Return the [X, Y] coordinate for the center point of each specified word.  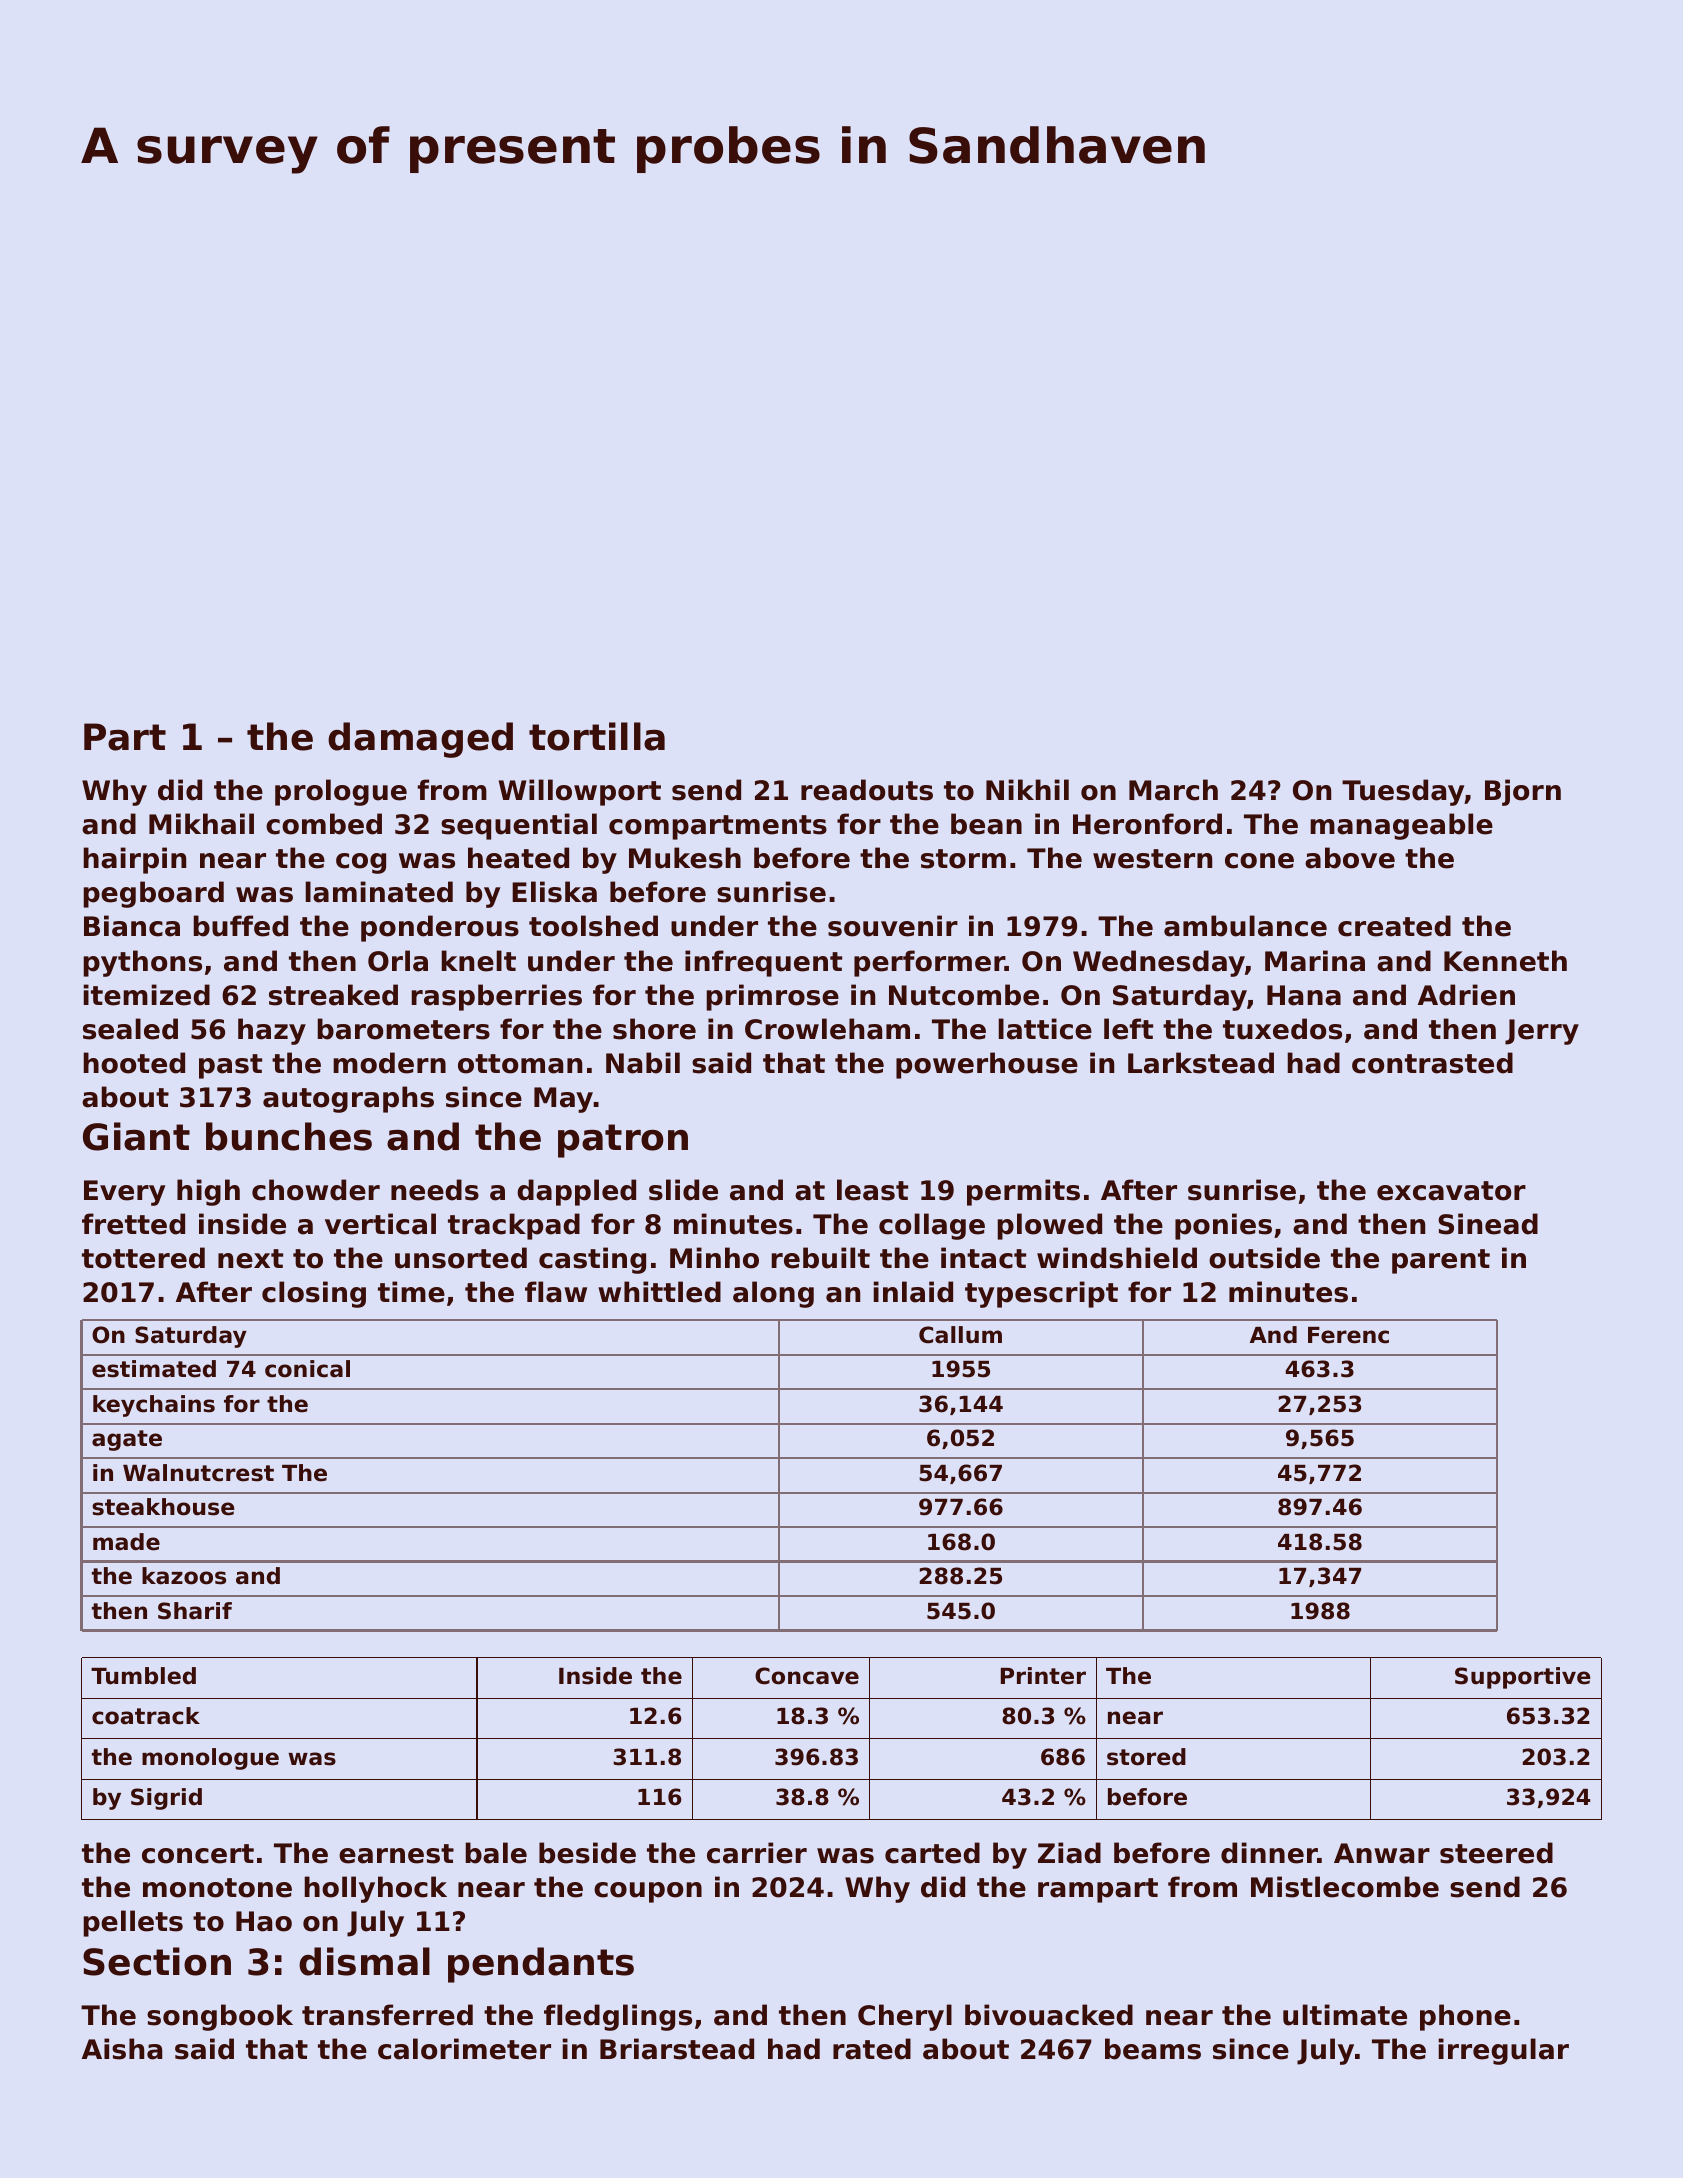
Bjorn [1523, 792]
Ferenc [1348, 1335]
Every [124, 1193]
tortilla [597, 736]
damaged [420, 740]
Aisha [122, 2049]
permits [1023, 1192]
